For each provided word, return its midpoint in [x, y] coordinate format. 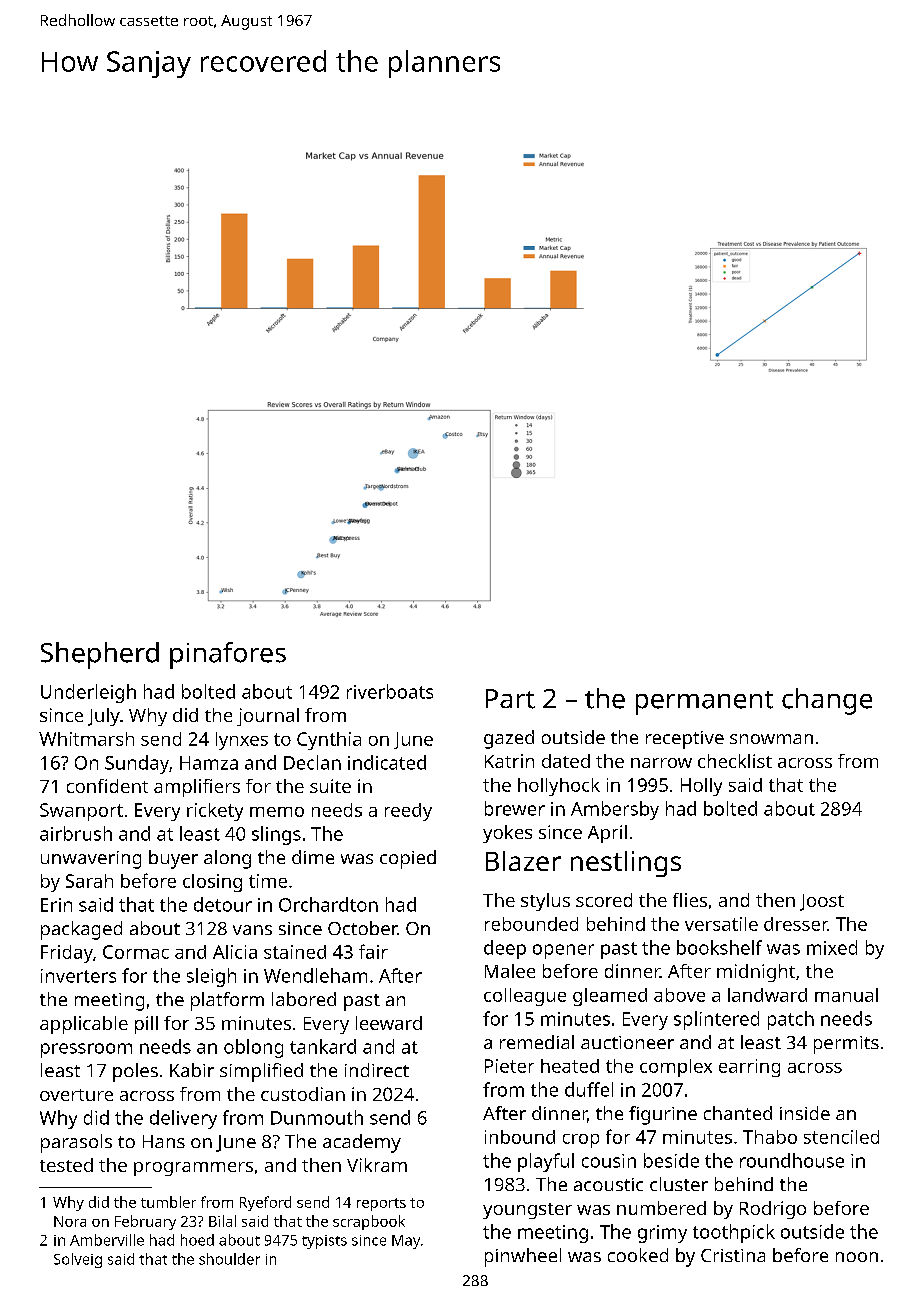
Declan [312, 762]
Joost [822, 902]
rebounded [531, 924]
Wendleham [315, 975]
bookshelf [719, 947]
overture [76, 1095]
